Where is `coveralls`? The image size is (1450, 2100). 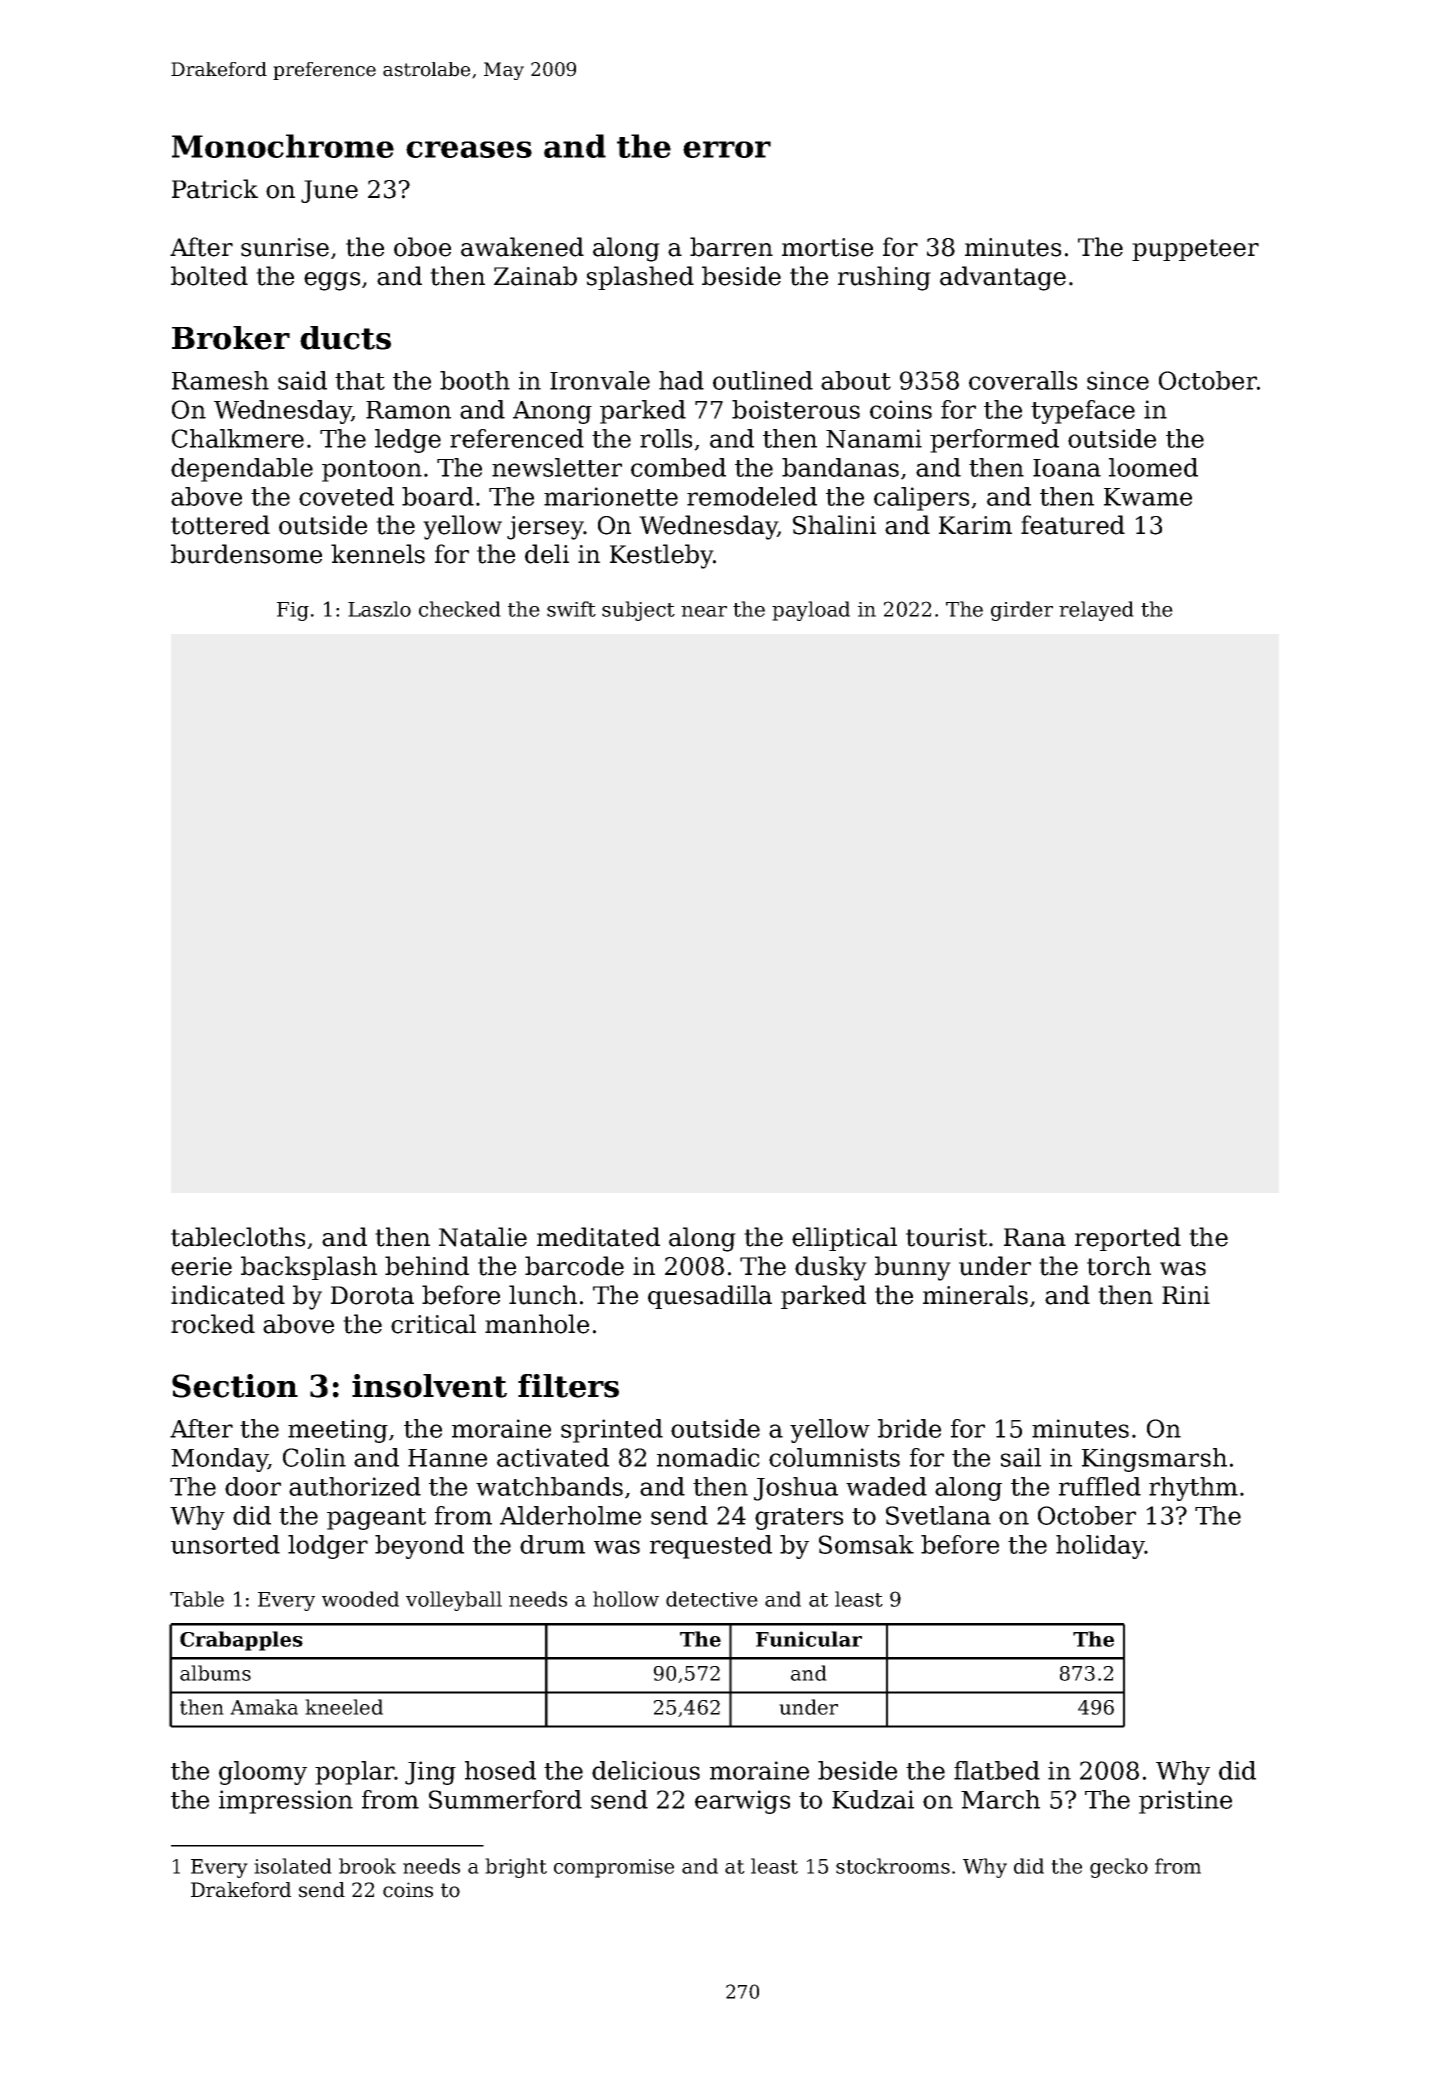 coveralls is located at coordinates (1023, 380).
